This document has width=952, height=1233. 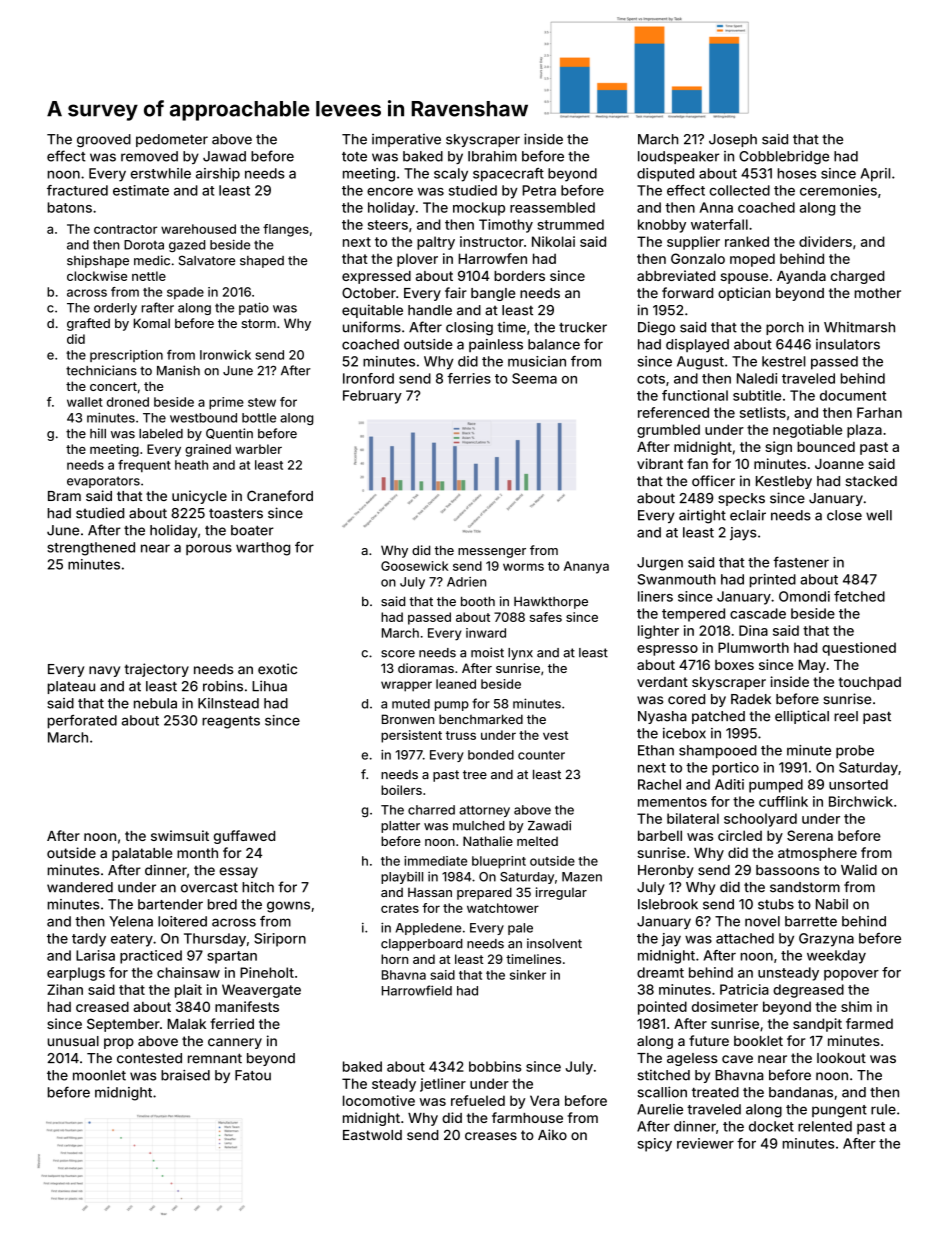 I want to click on prescription, so click(x=126, y=356).
